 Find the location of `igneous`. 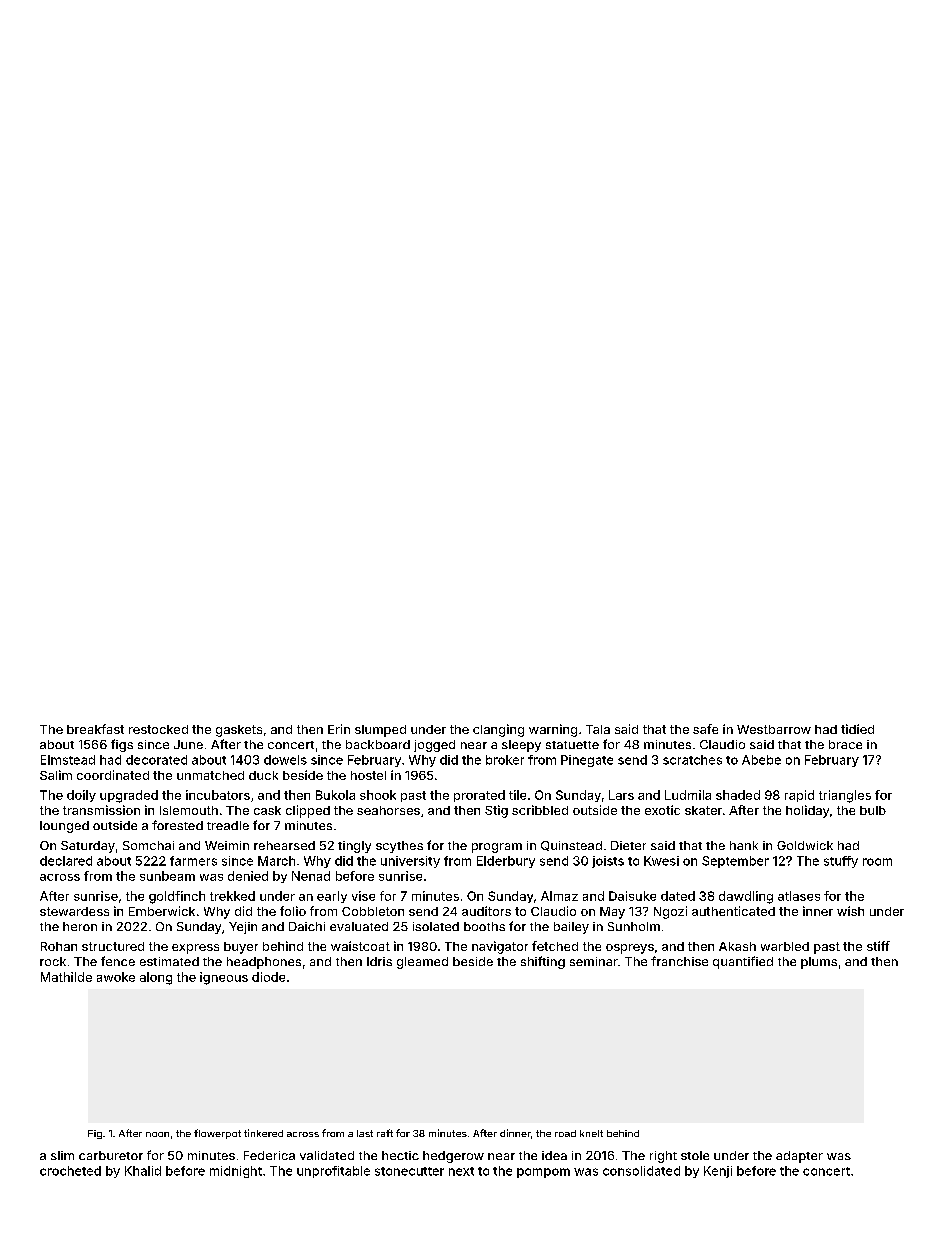

igneous is located at coordinates (224, 978).
